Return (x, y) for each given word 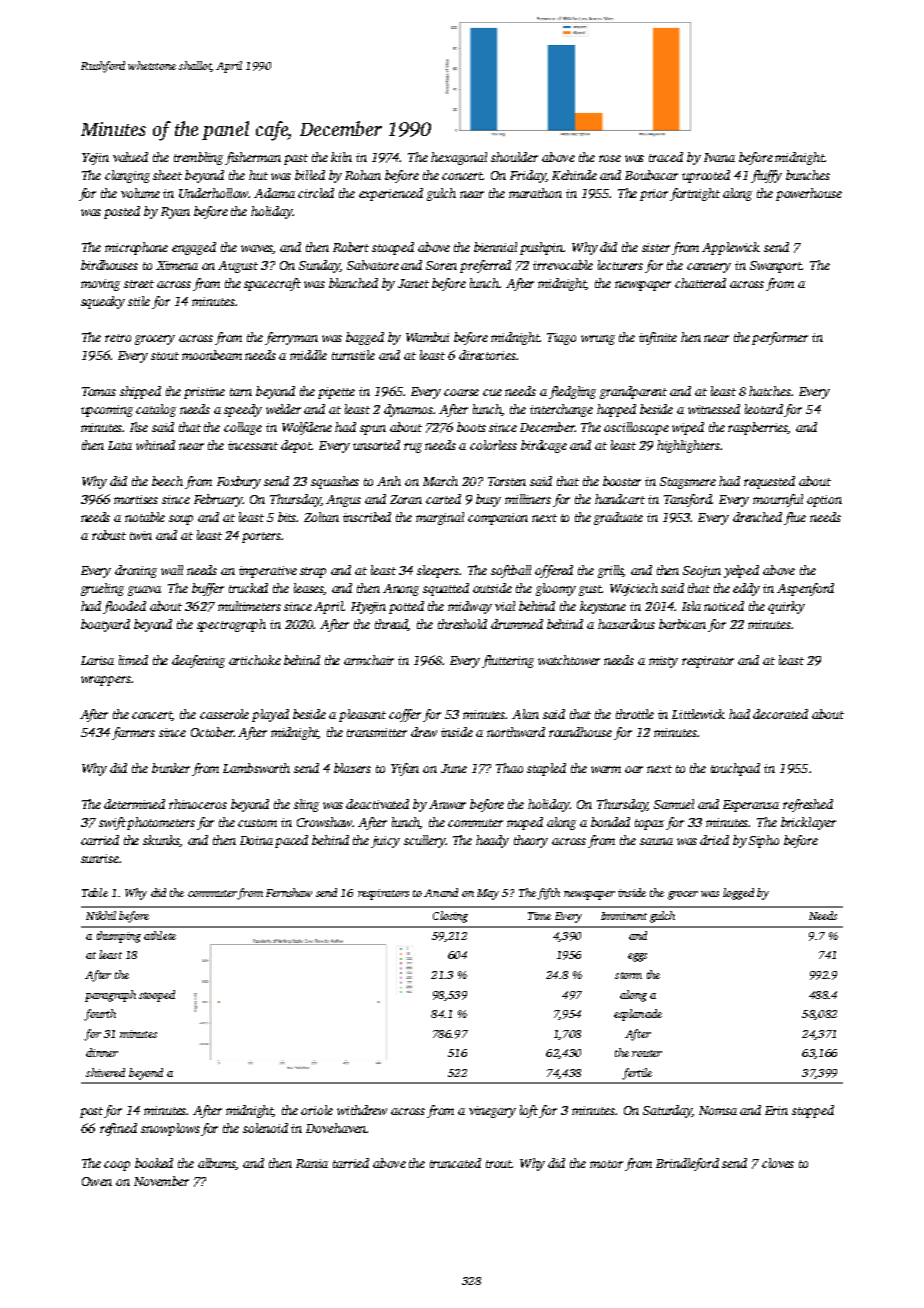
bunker (171, 768)
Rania (312, 1163)
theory (531, 841)
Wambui (427, 337)
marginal (440, 518)
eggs (637, 957)
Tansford (688, 500)
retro (118, 338)
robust (109, 535)
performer (780, 338)
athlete (160, 935)
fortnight (695, 194)
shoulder (514, 157)
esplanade (638, 1015)
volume (140, 193)
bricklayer (808, 823)
